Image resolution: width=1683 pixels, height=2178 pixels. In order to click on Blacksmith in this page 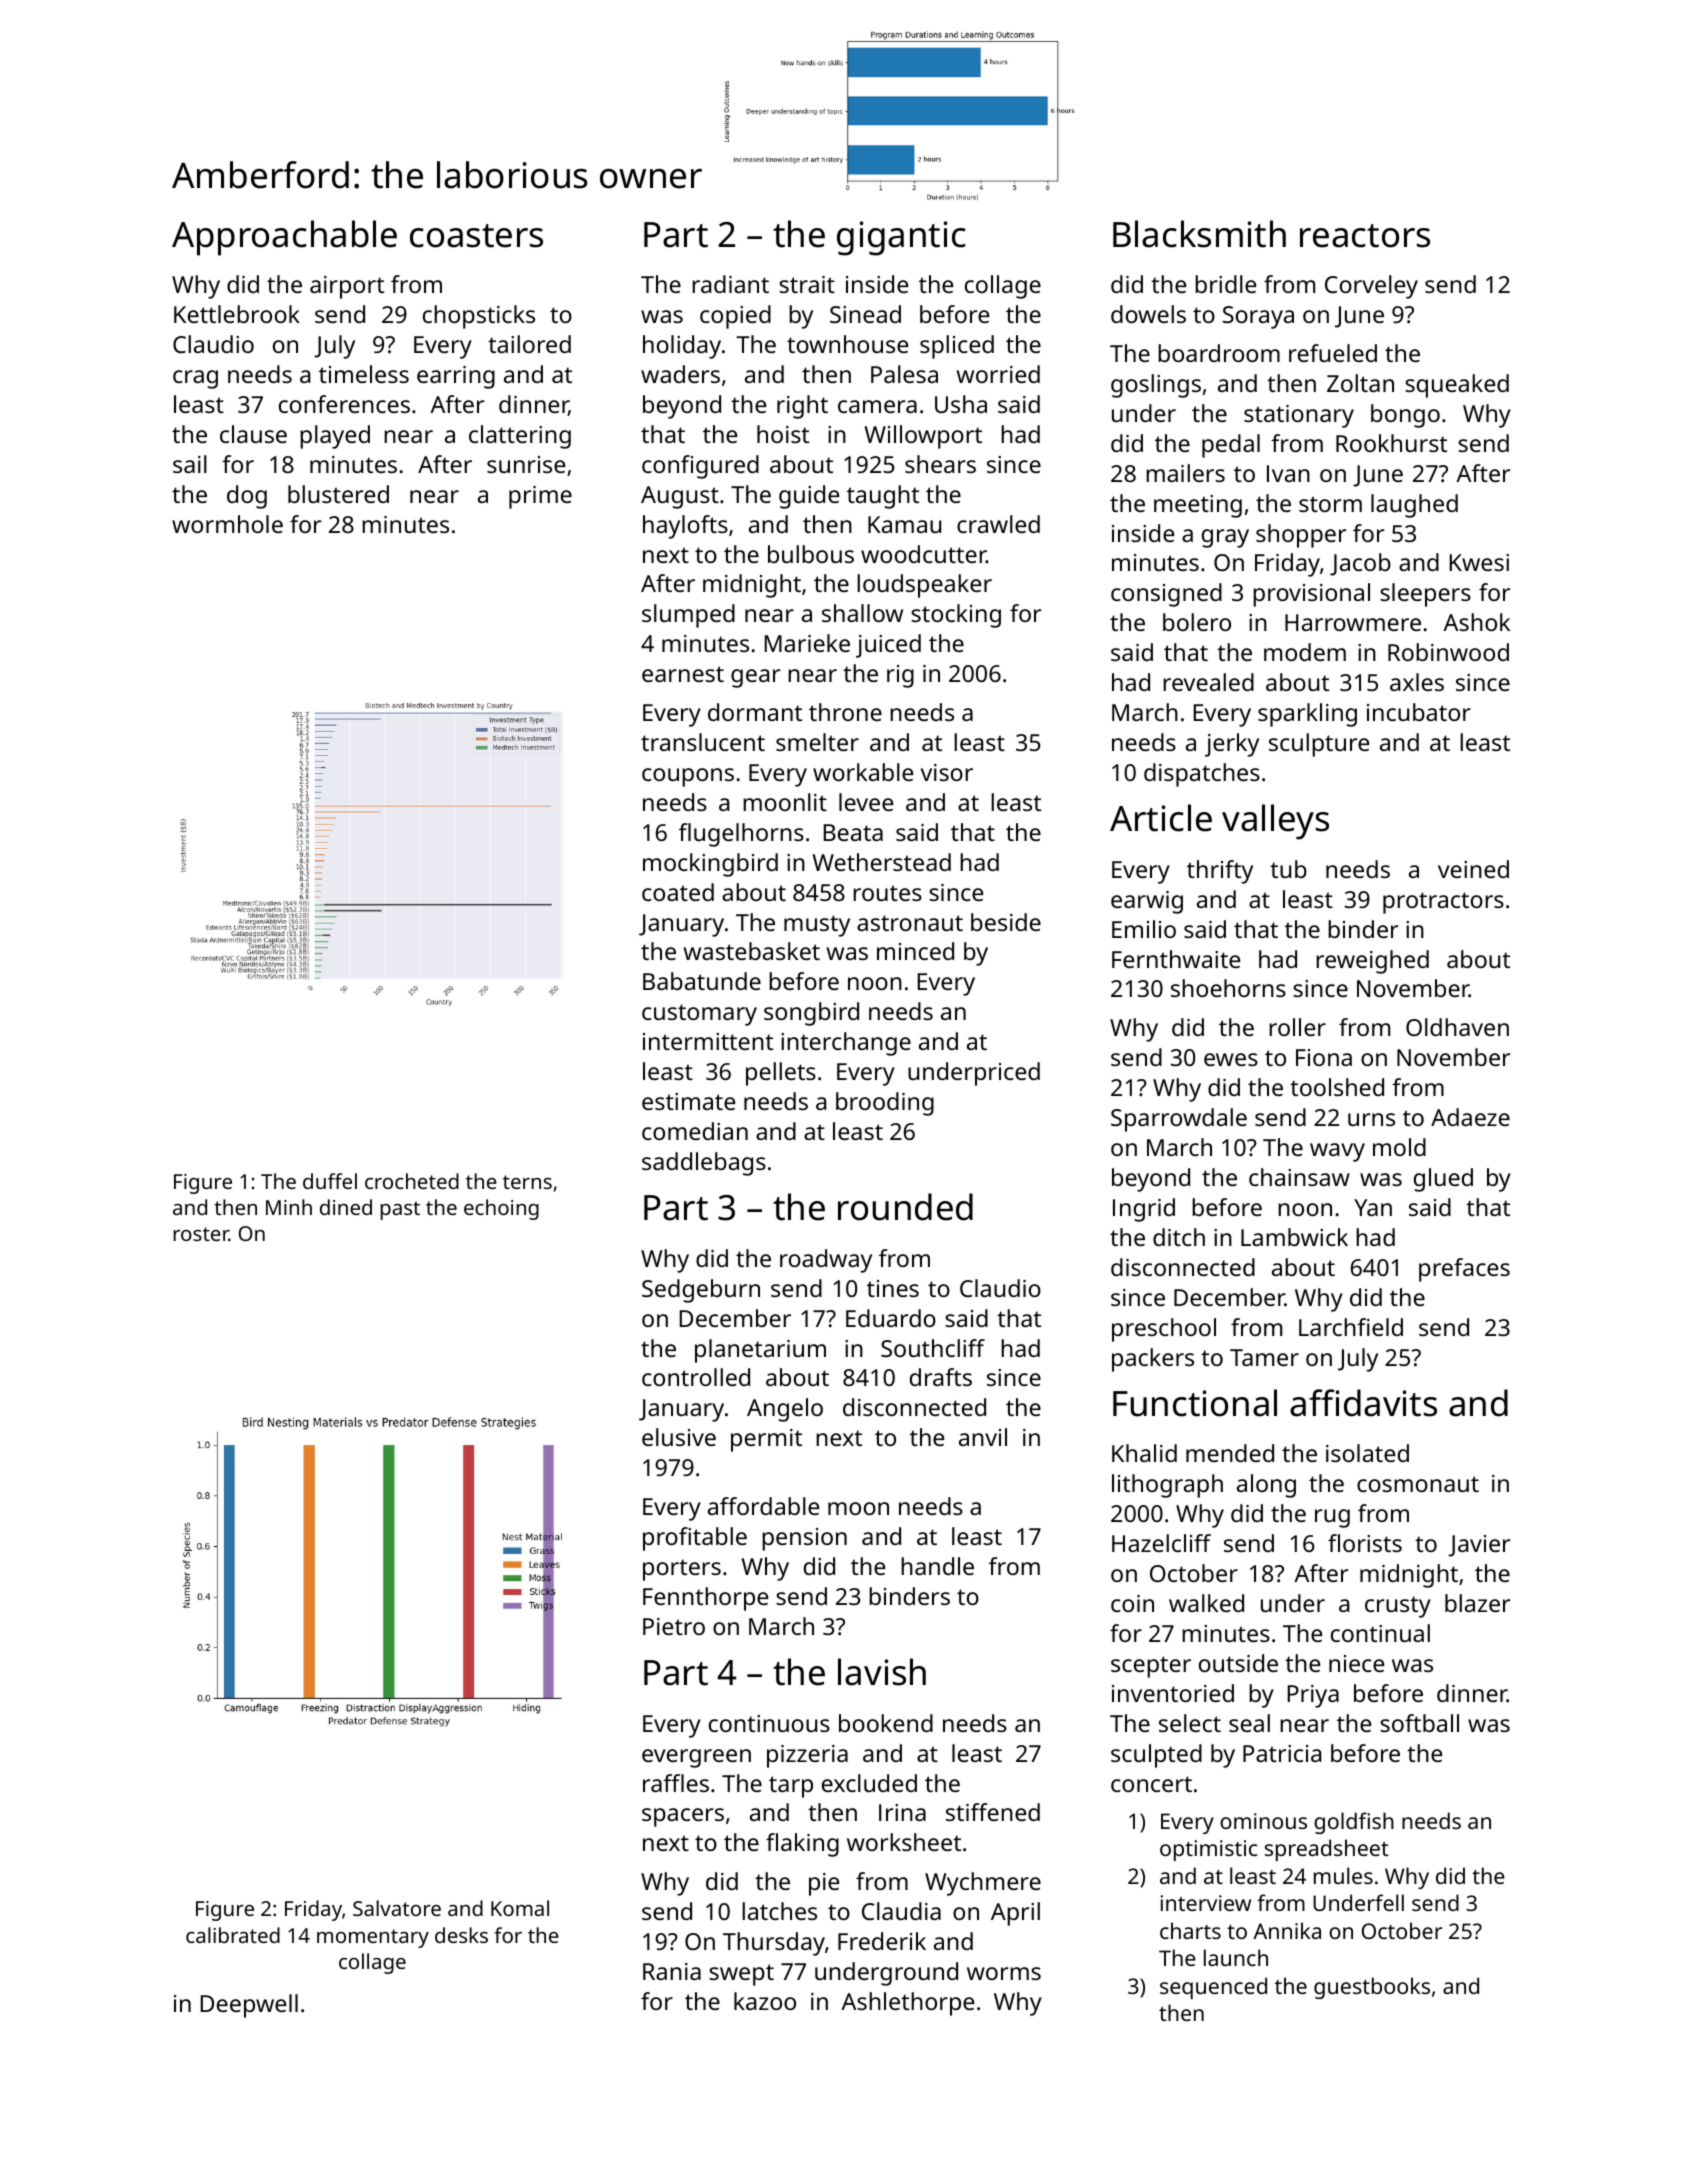, I will do `click(1199, 234)`.
